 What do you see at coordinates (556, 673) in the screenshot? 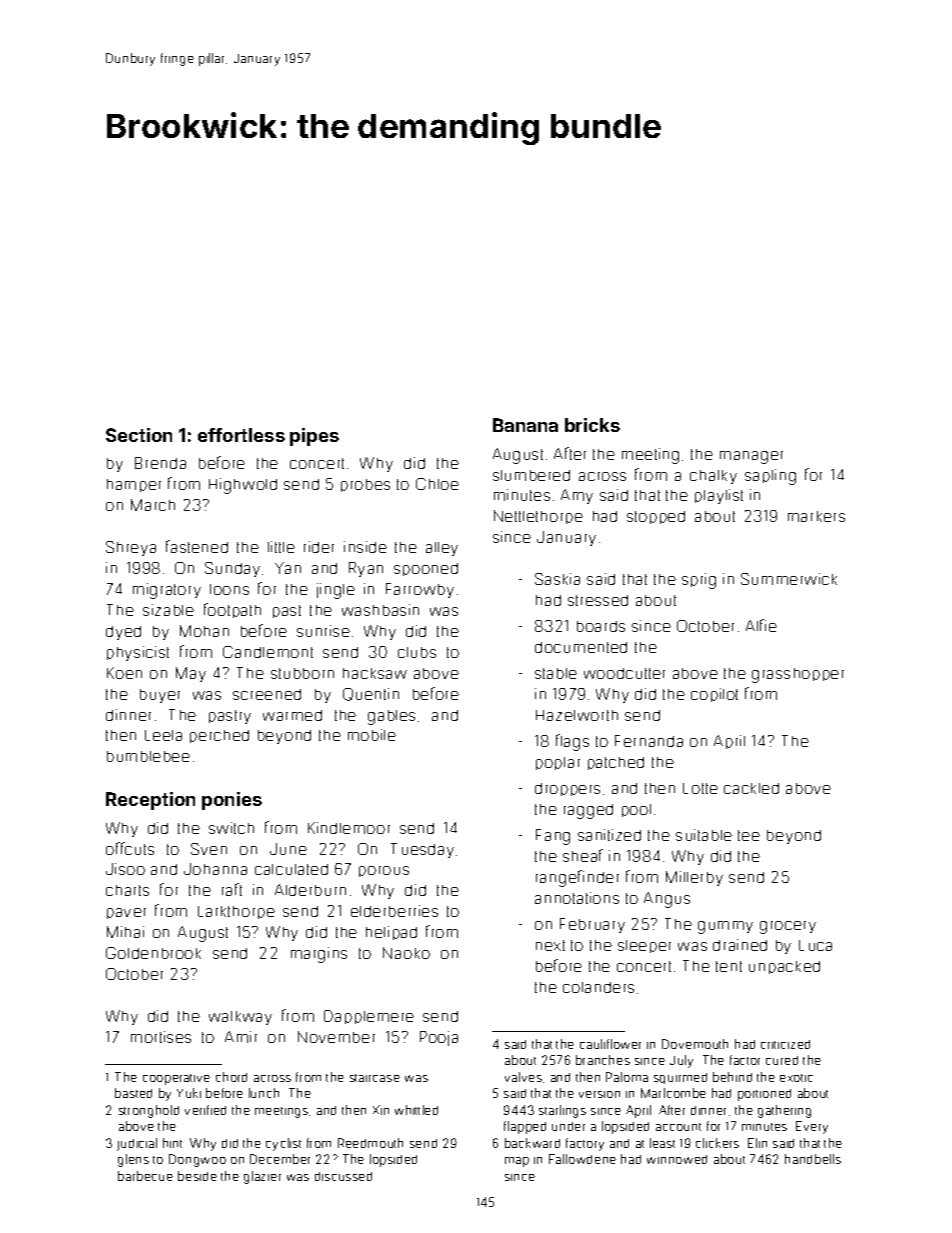
I see `stable` at bounding box center [556, 673].
